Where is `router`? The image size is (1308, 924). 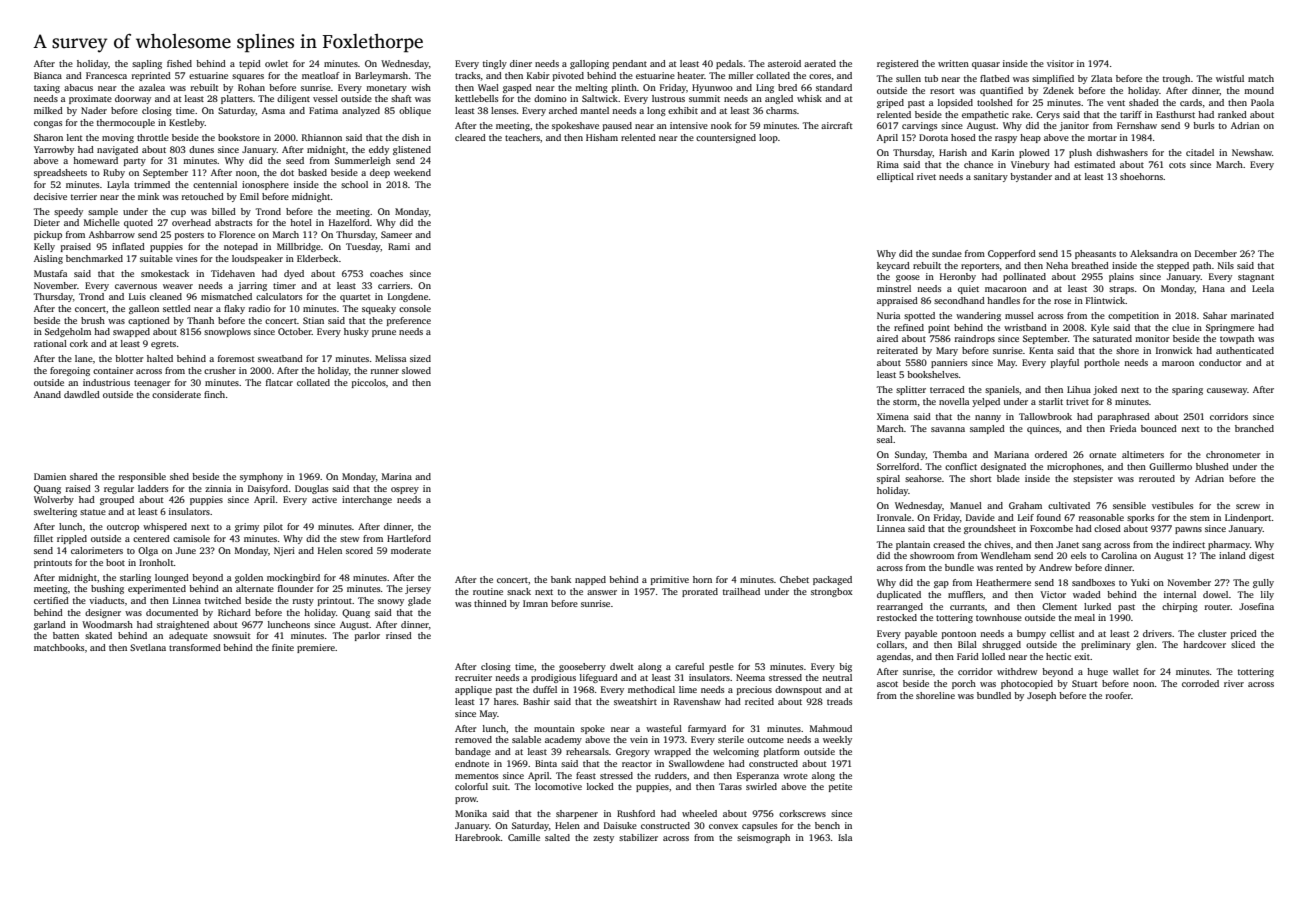 router is located at coordinates (1218, 607).
